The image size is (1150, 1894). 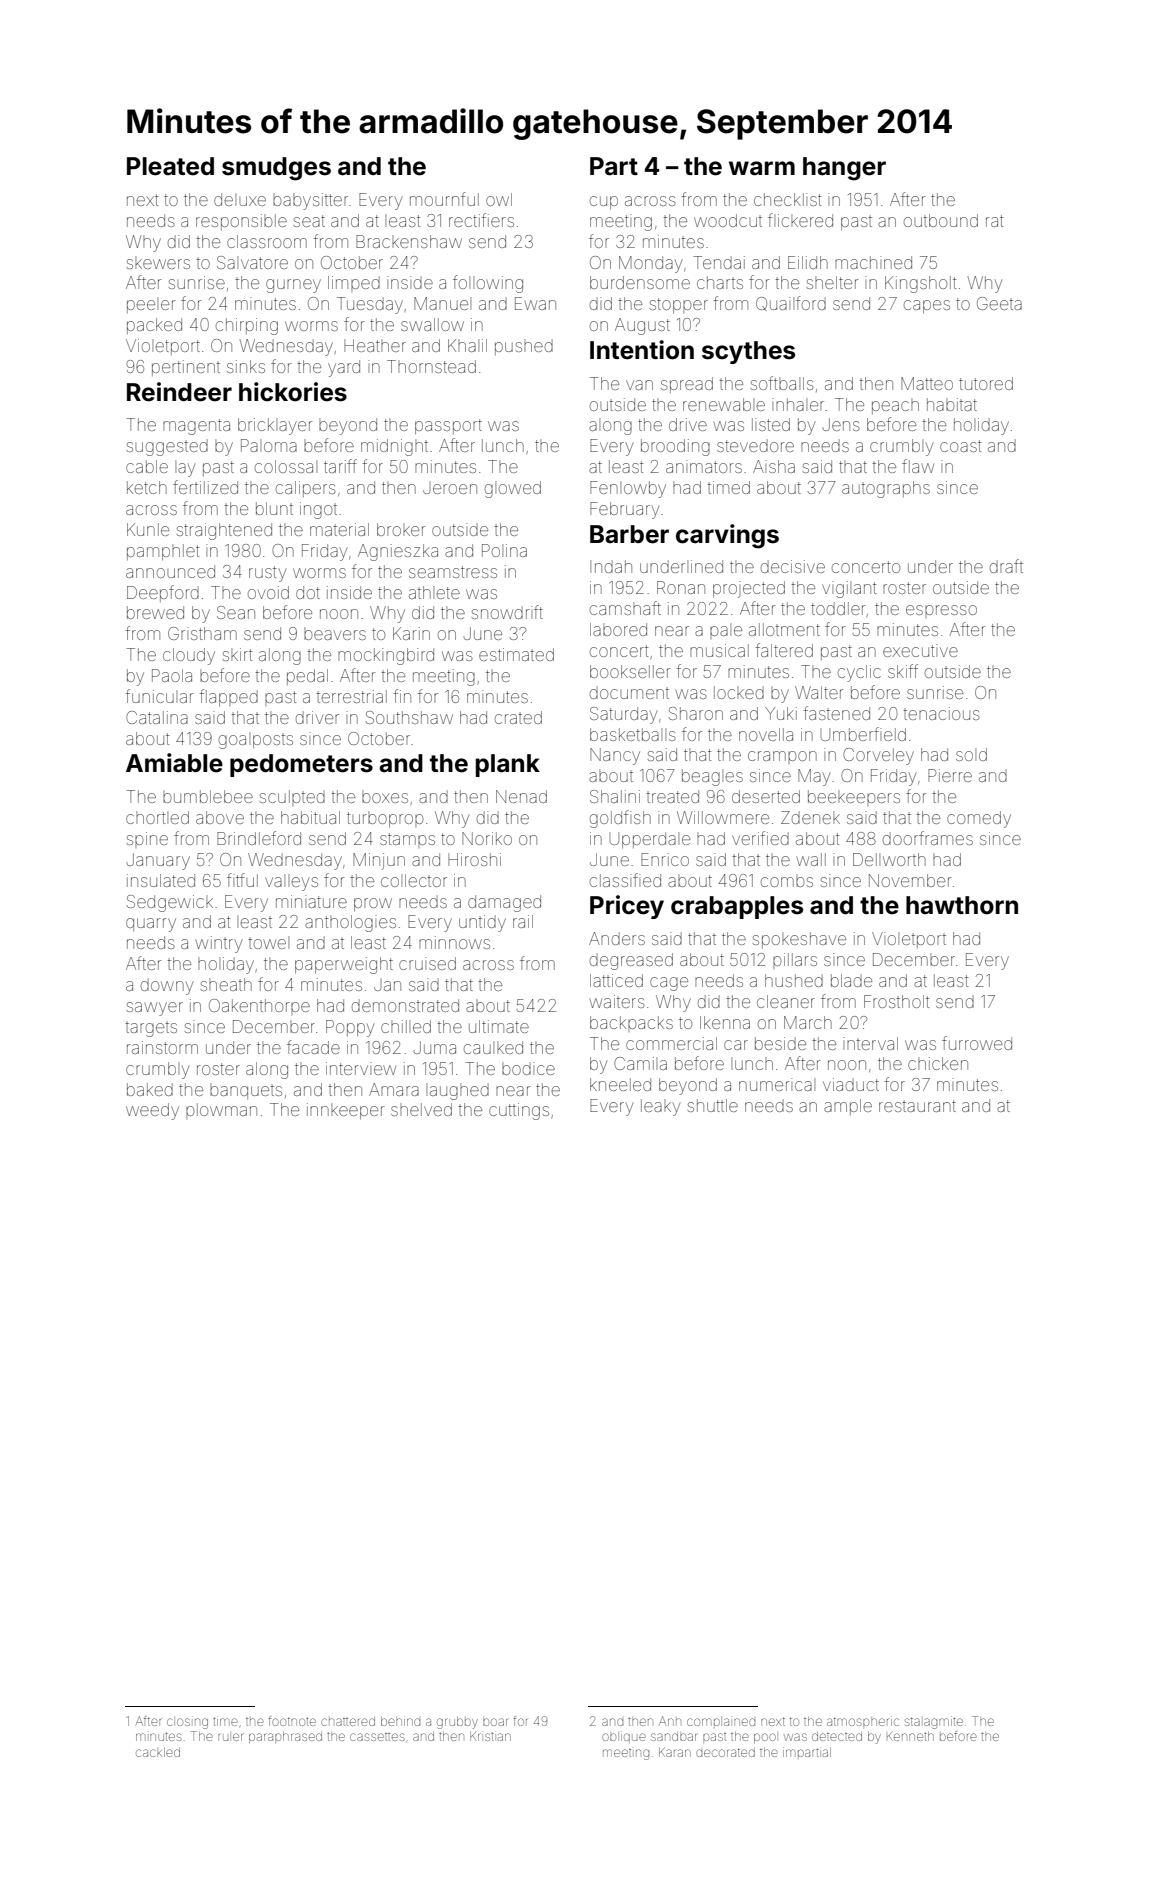 What do you see at coordinates (221, 1111) in the image?
I see `plowman` at bounding box center [221, 1111].
